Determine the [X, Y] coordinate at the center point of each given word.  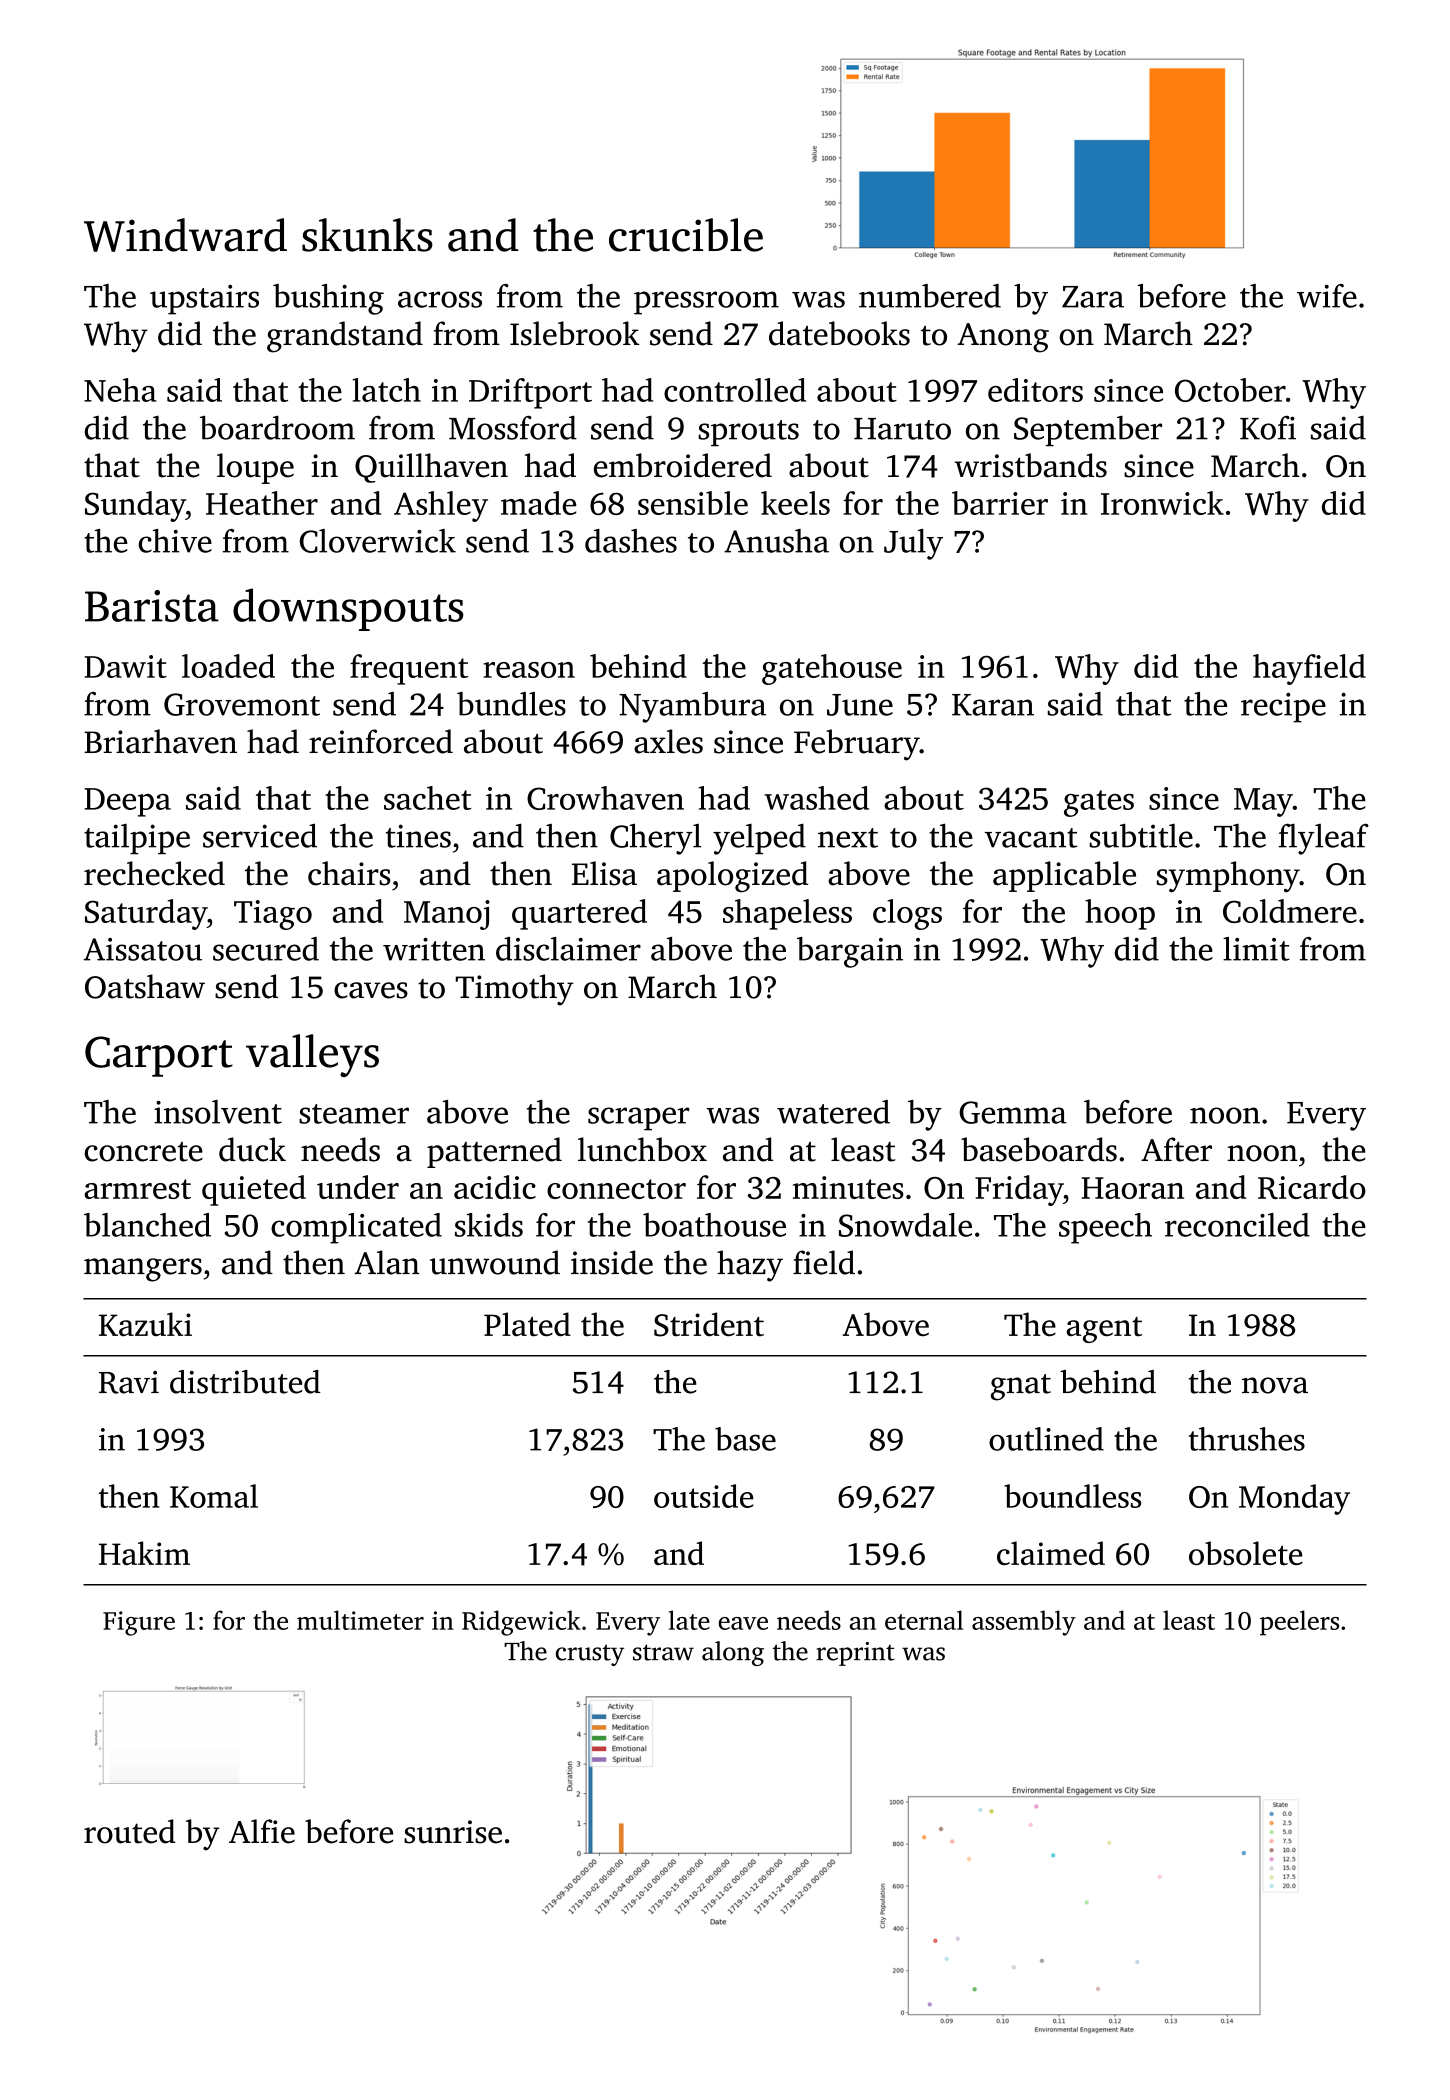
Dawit [125, 666]
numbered [930, 296]
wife [1327, 296]
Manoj [447, 915]
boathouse [714, 1225]
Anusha [776, 541]
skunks [367, 235]
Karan [993, 705]
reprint [855, 1654]
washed [816, 798]
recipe [1283, 708]
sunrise [453, 1832]
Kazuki [145, 1324]
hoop [1120, 914]
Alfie [262, 1831]
